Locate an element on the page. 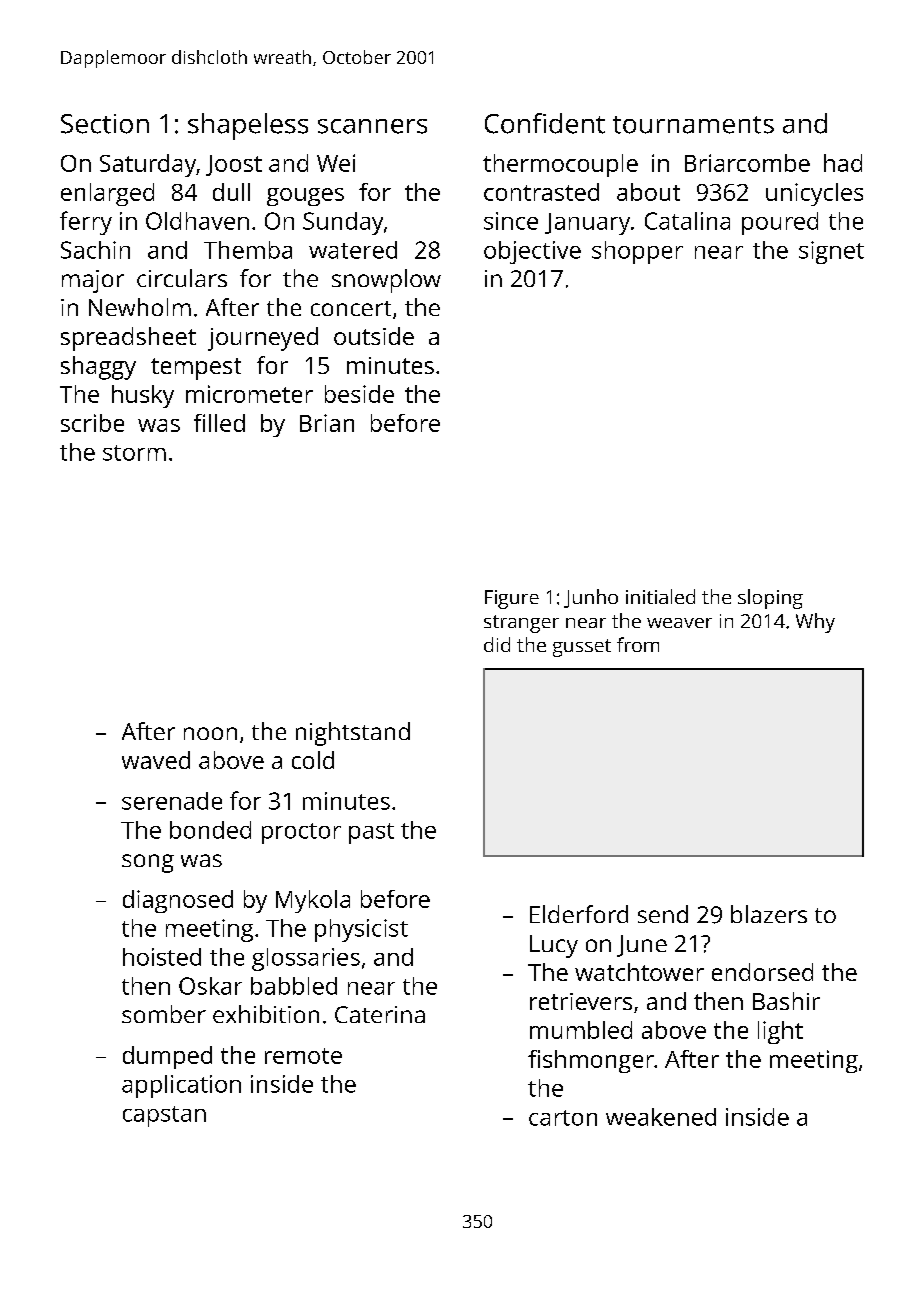 The width and height of the document is (924, 1311). nightstand is located at coordinates (353, 734).
